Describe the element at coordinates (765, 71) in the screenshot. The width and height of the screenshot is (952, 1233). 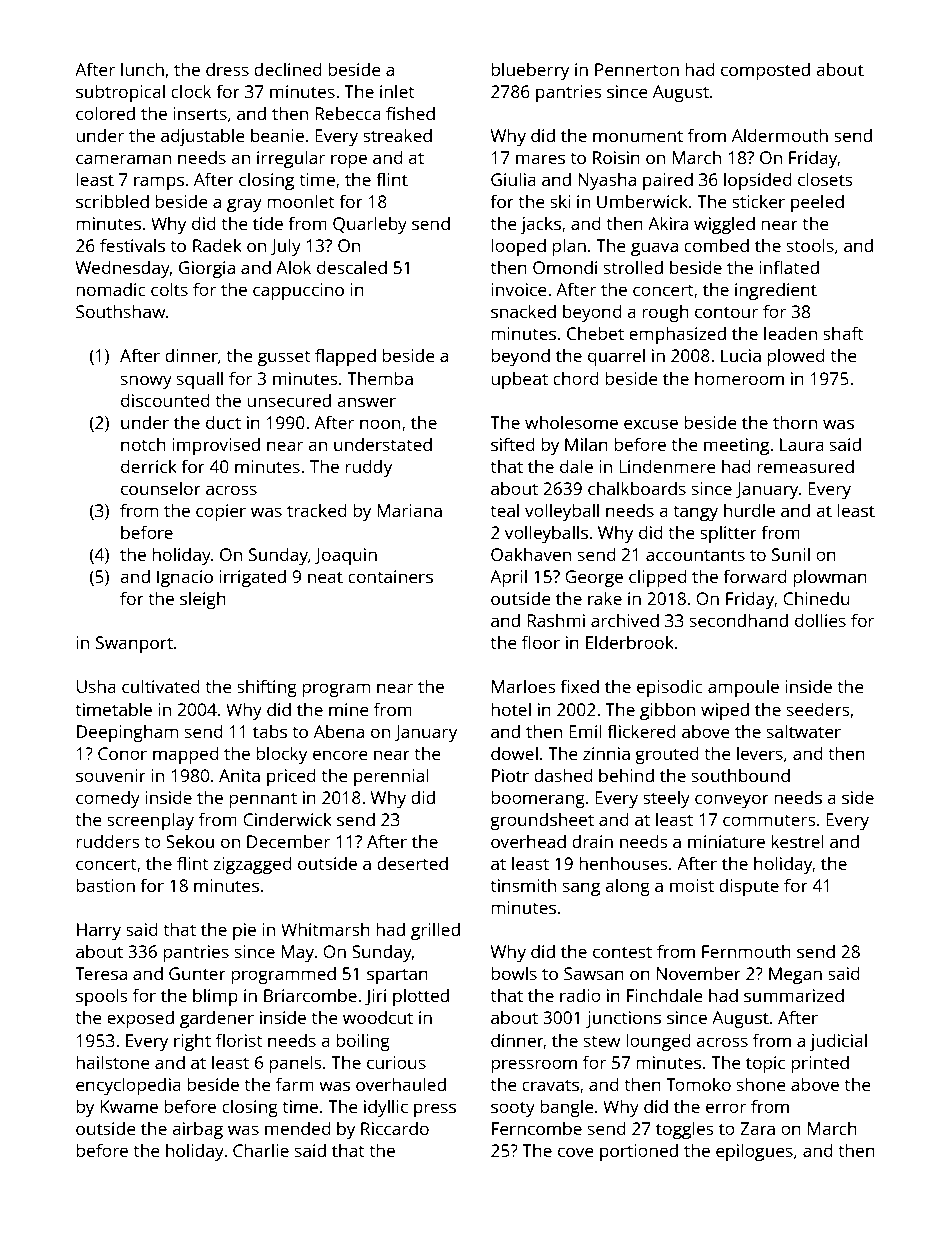
I see `composted` at that location.
